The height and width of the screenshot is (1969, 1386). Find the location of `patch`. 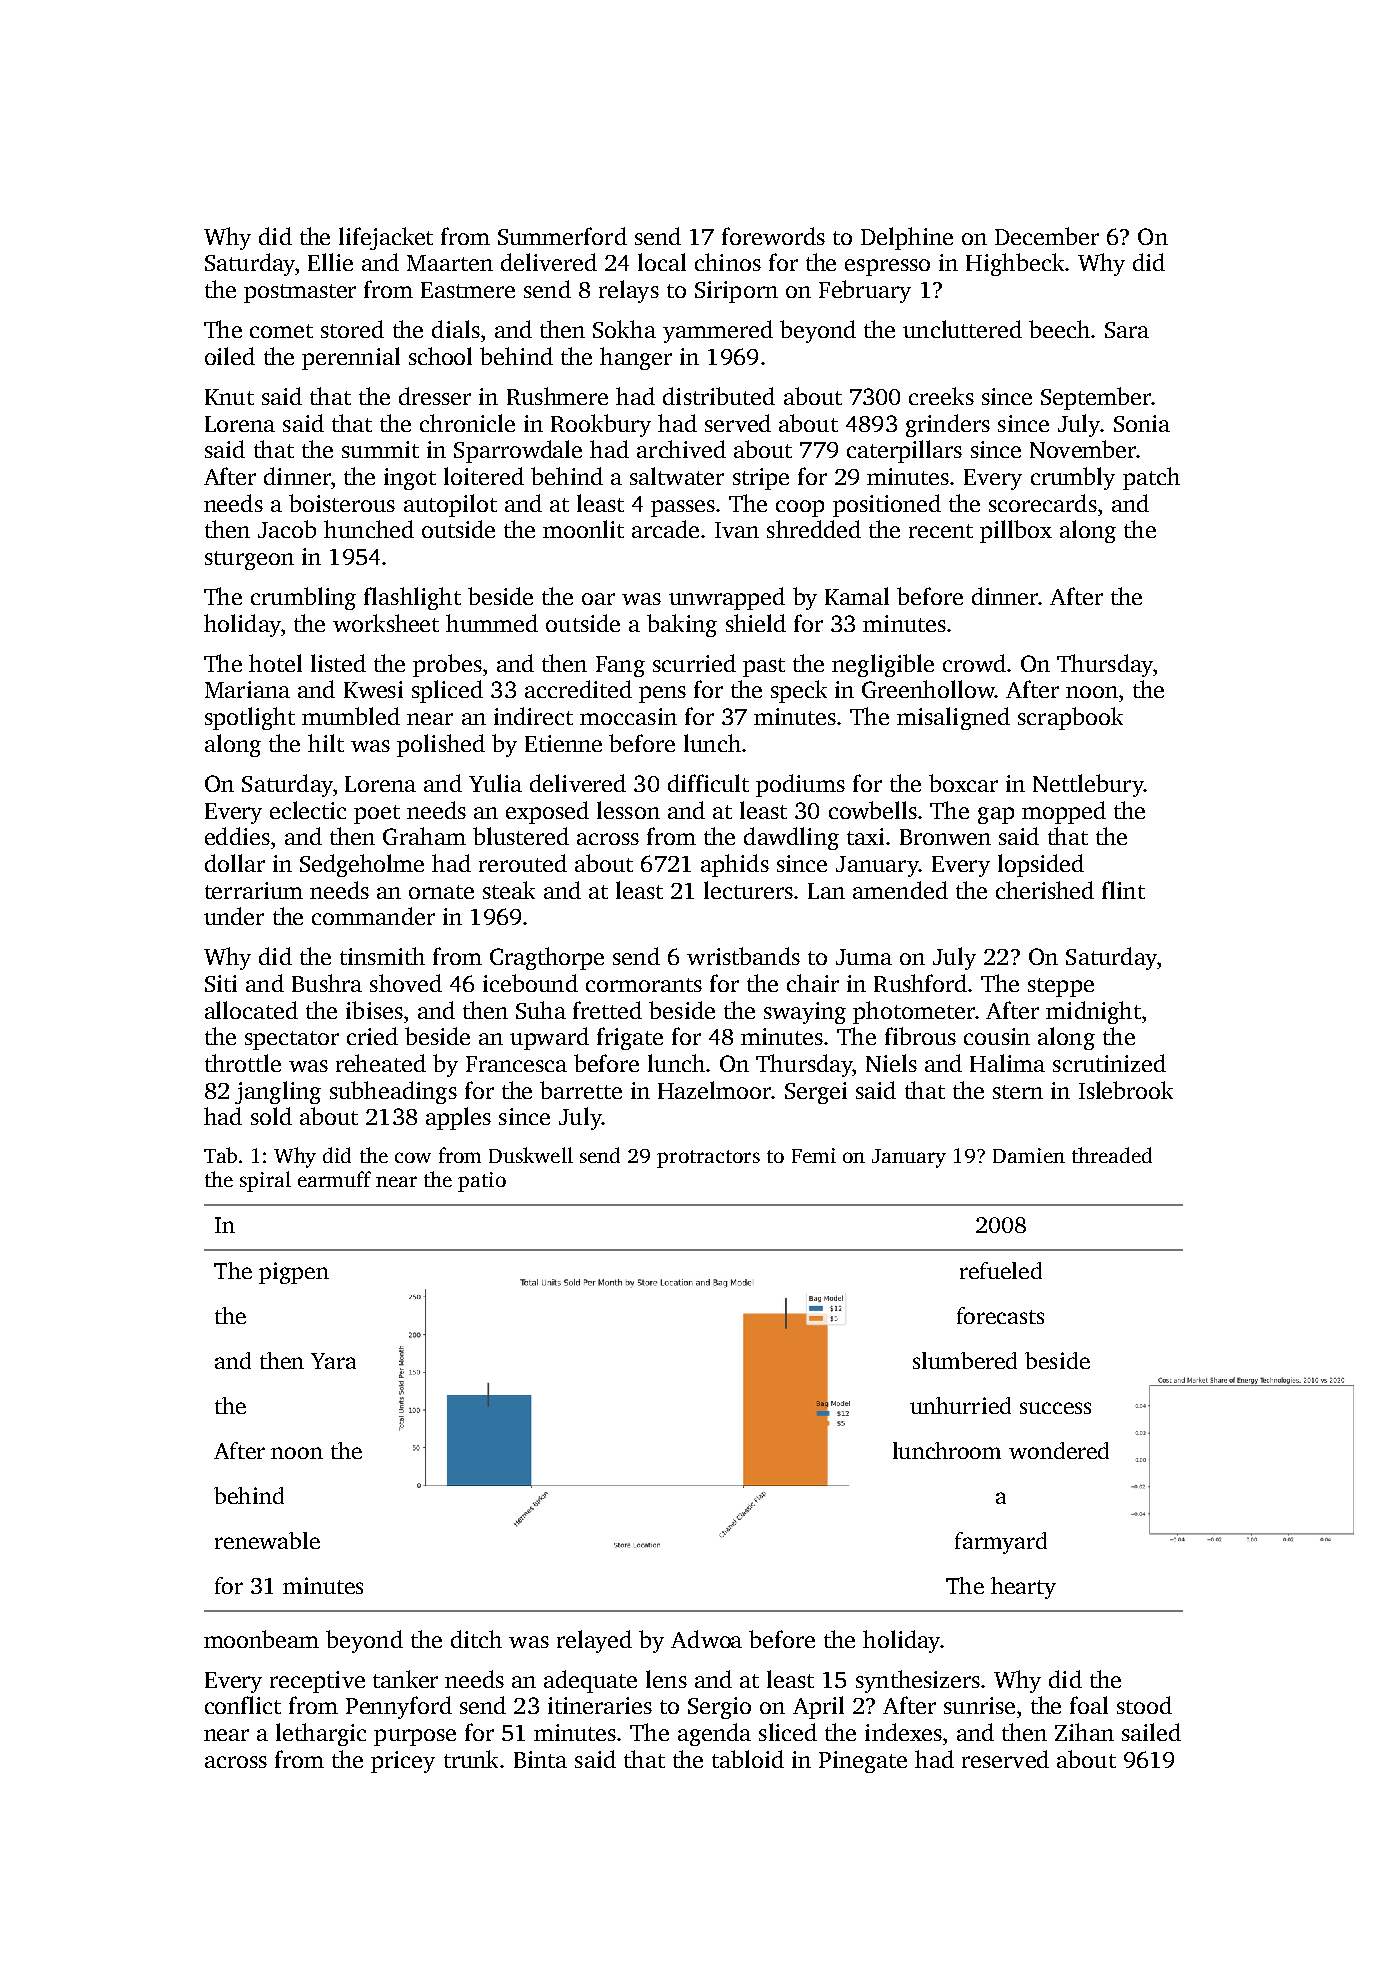

patch is located at coordinates (1151, 478).
